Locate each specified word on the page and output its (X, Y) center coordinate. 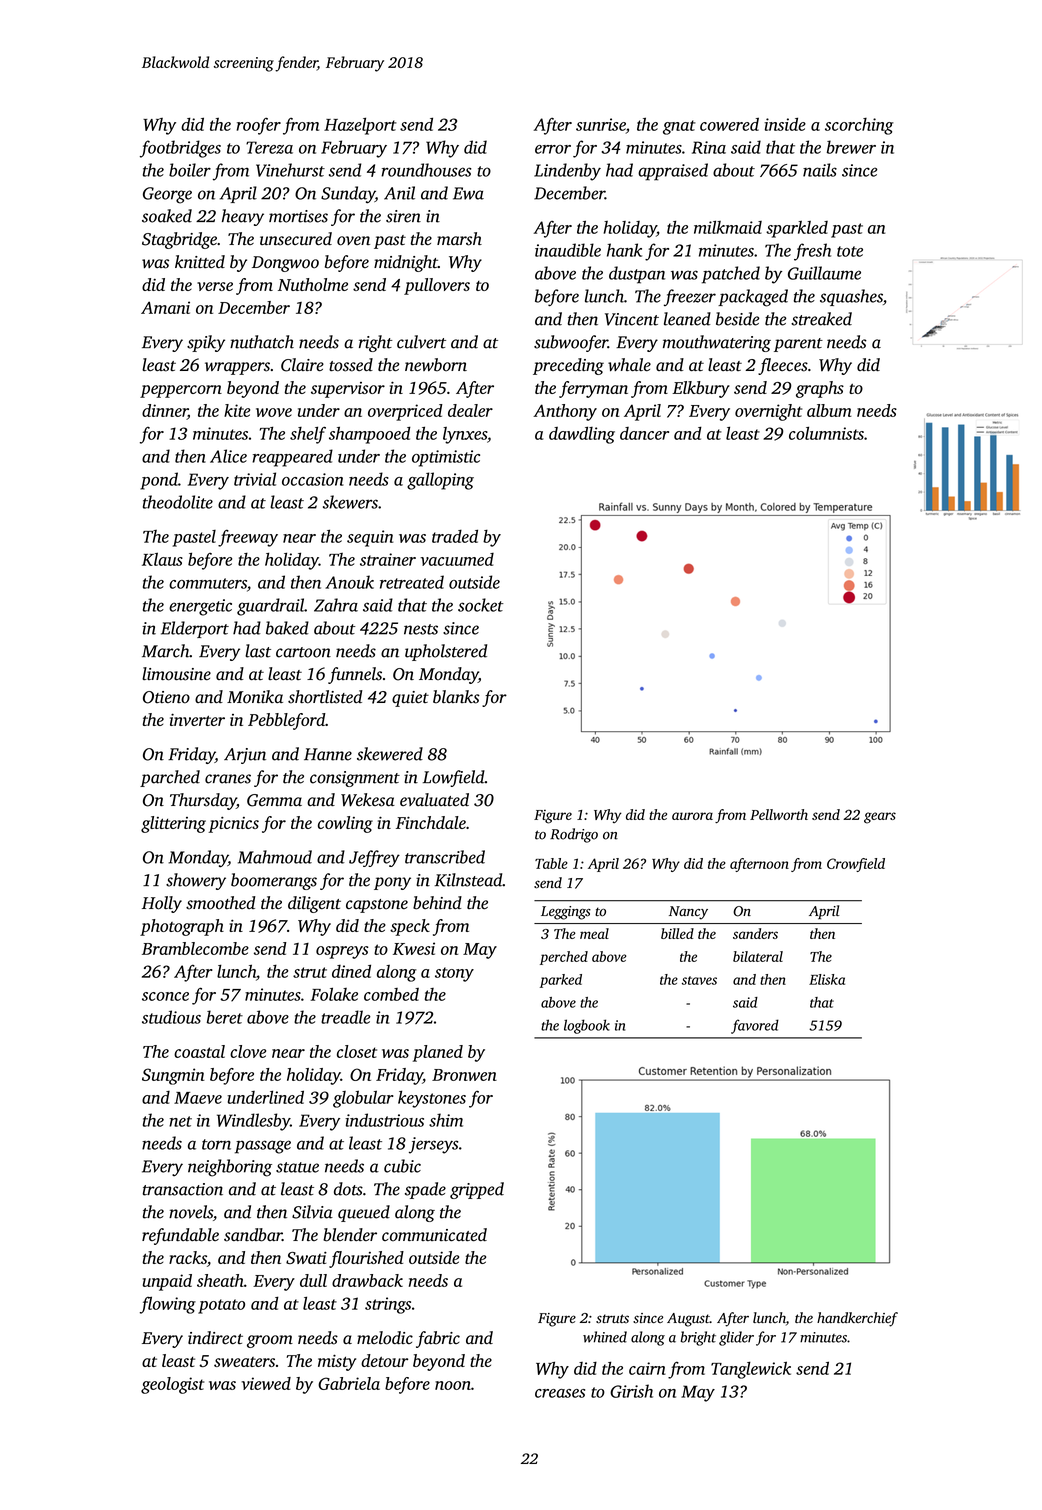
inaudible (568, 250)
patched (731, 275)
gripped (477, 1190)
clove (248, 1051)
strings (388, 1305)
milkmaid (728, 227)
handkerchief (857, 1319)
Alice (228, 456)
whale (629, 364)
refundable (180, 1236)
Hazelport (360, 126)
